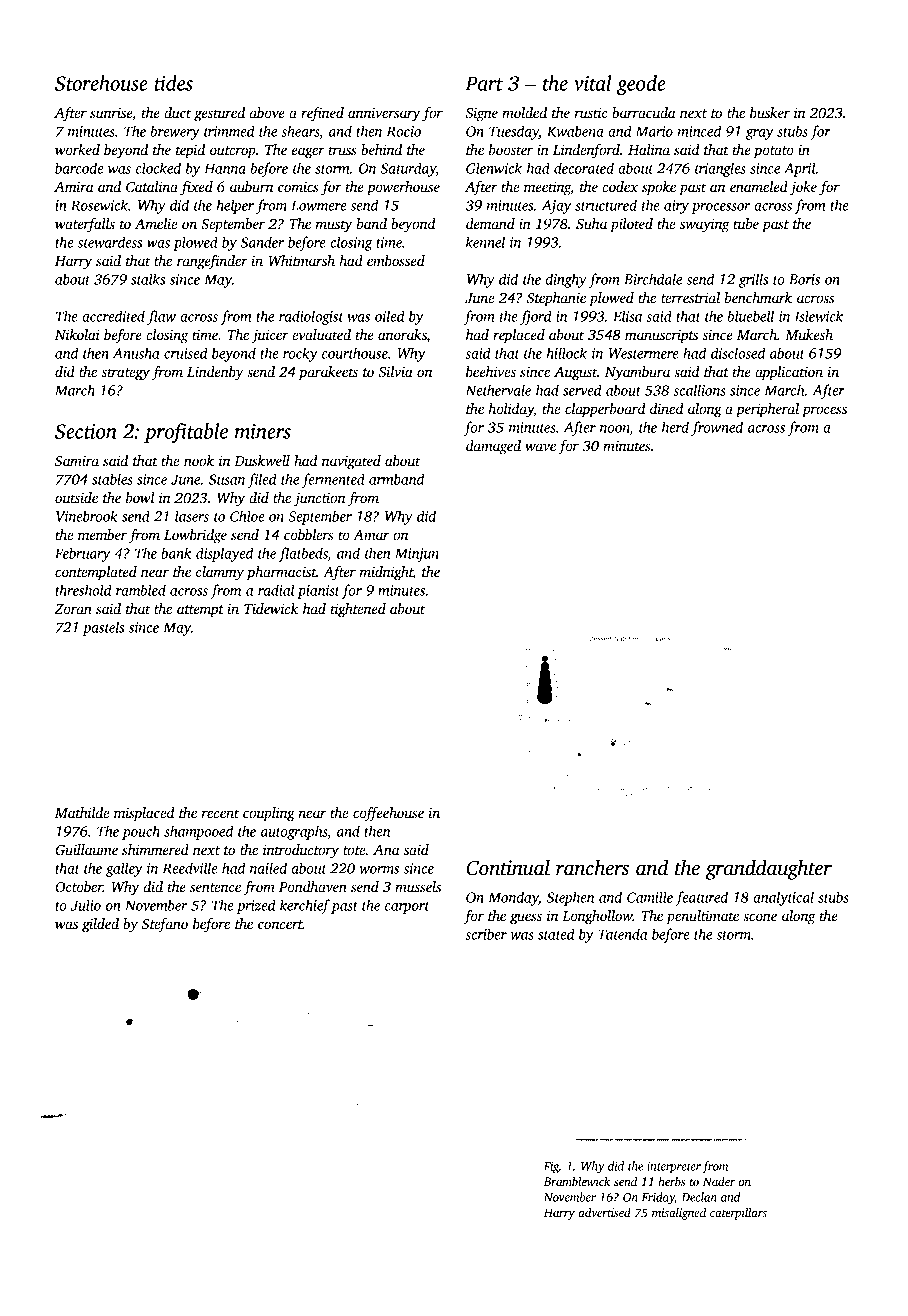 This screenshot has width=908, height=1316. Describe the element at coordinates (485, 242) in the screenshot. I see `kennel` at that location.
